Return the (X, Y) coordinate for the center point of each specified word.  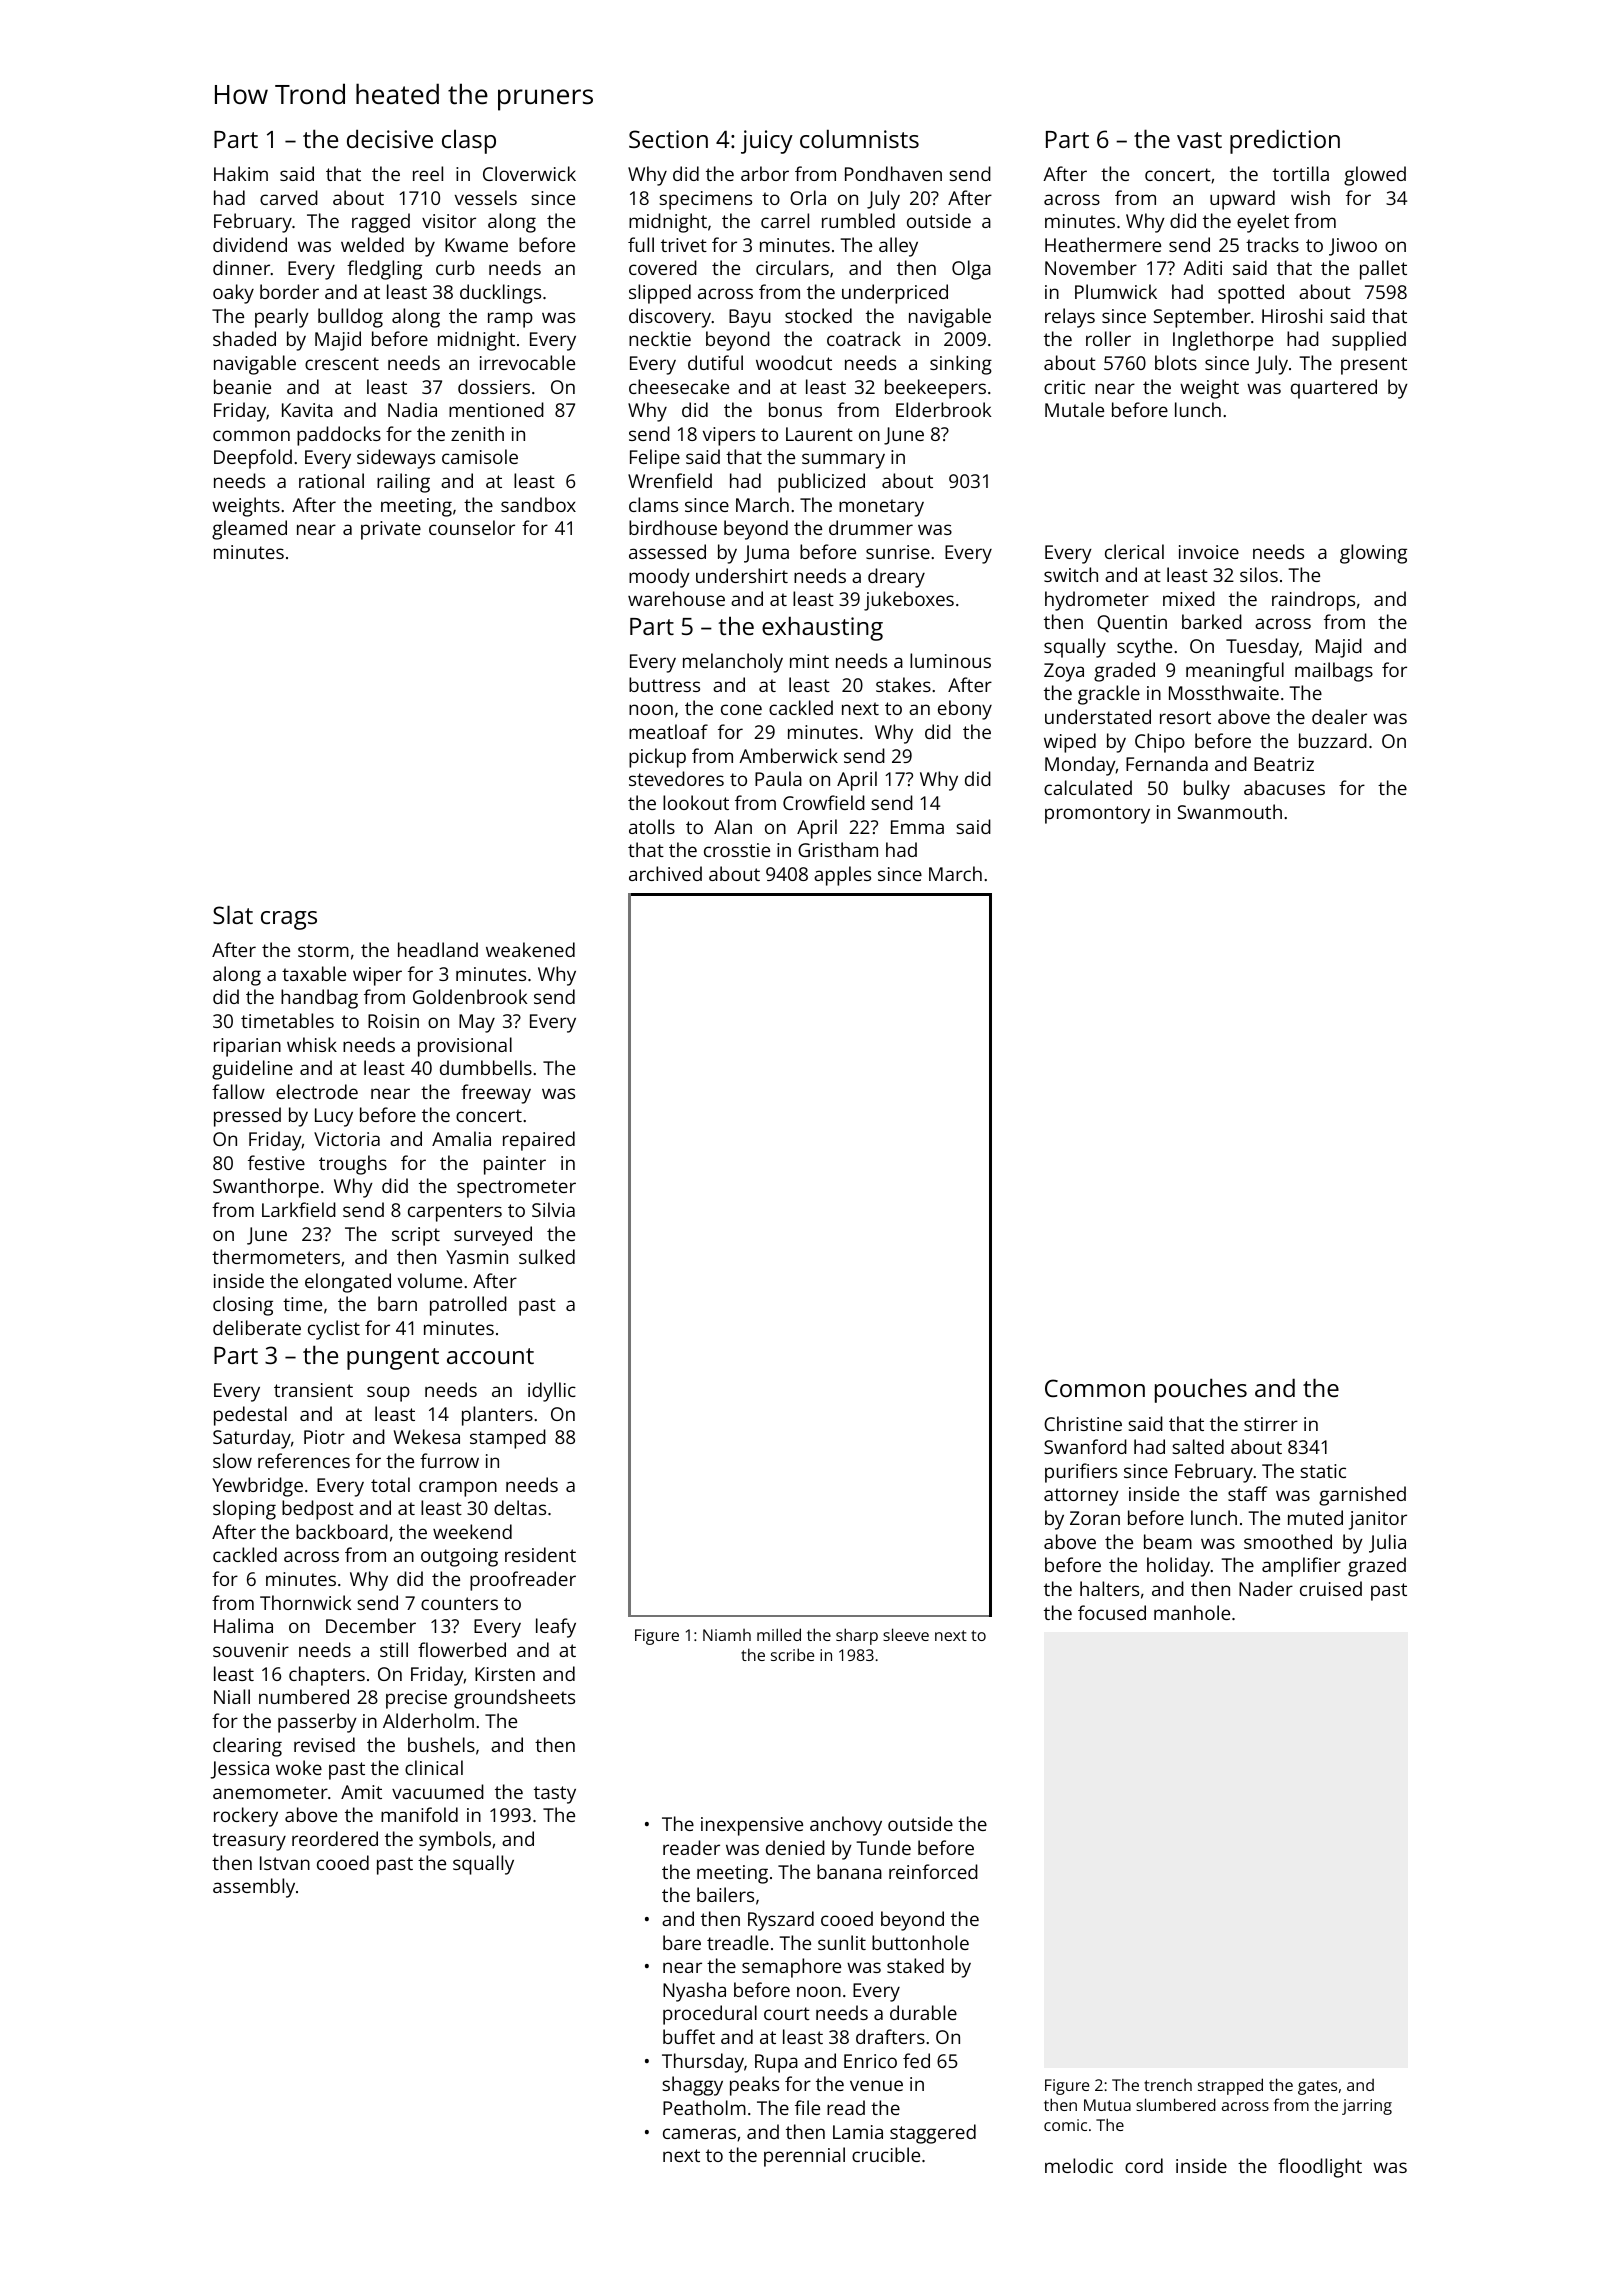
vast (1199, 140)
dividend (250, 244)
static (1323, 1471)
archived (665, 873)
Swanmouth (1229, 811)
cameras (699, 2133)
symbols (455, 1841)
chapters (327, 1676)
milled (779, 1634)
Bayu (750, 318)
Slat (233, 914)
